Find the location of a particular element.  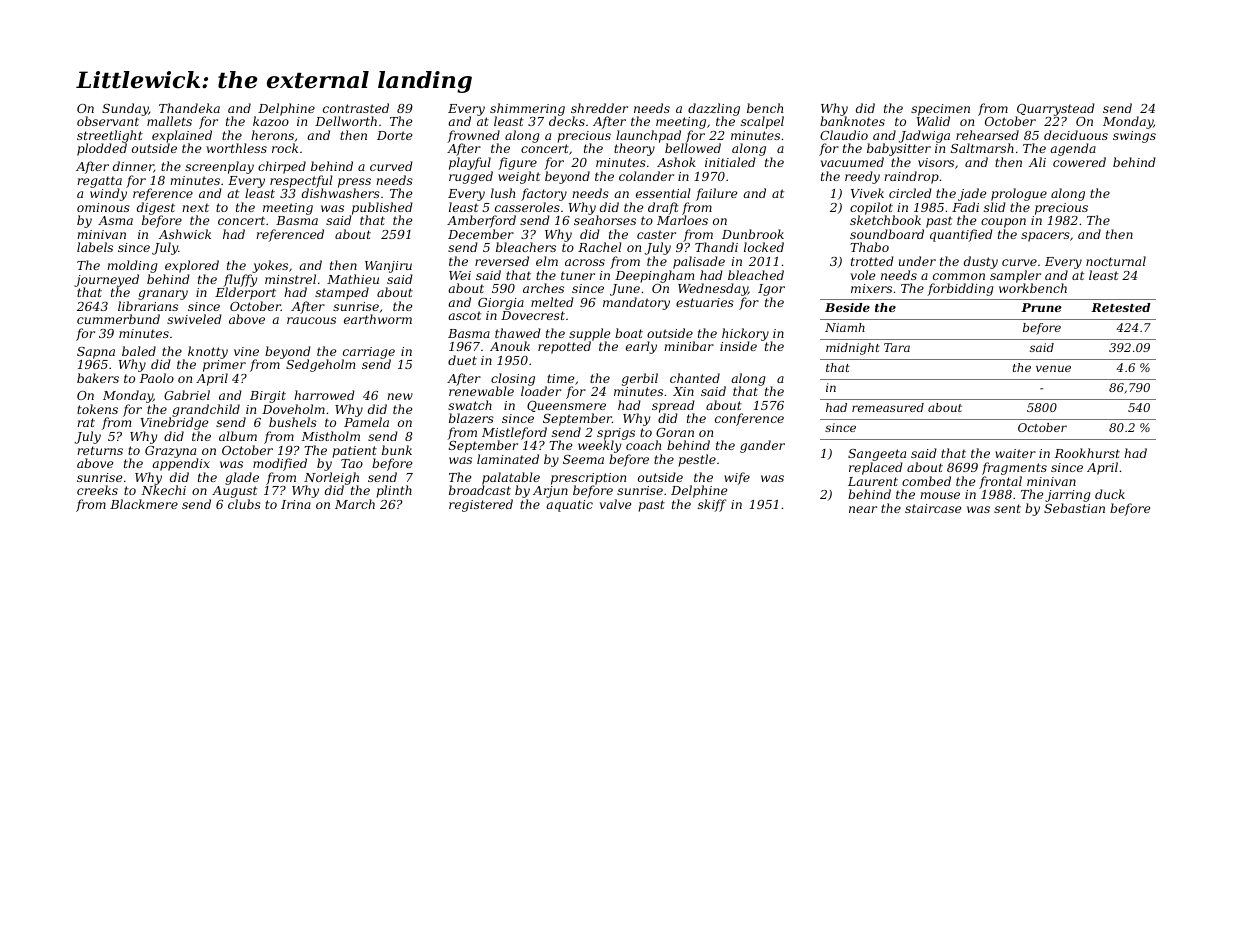

Mistholm is located at coordinates (331, 436).
